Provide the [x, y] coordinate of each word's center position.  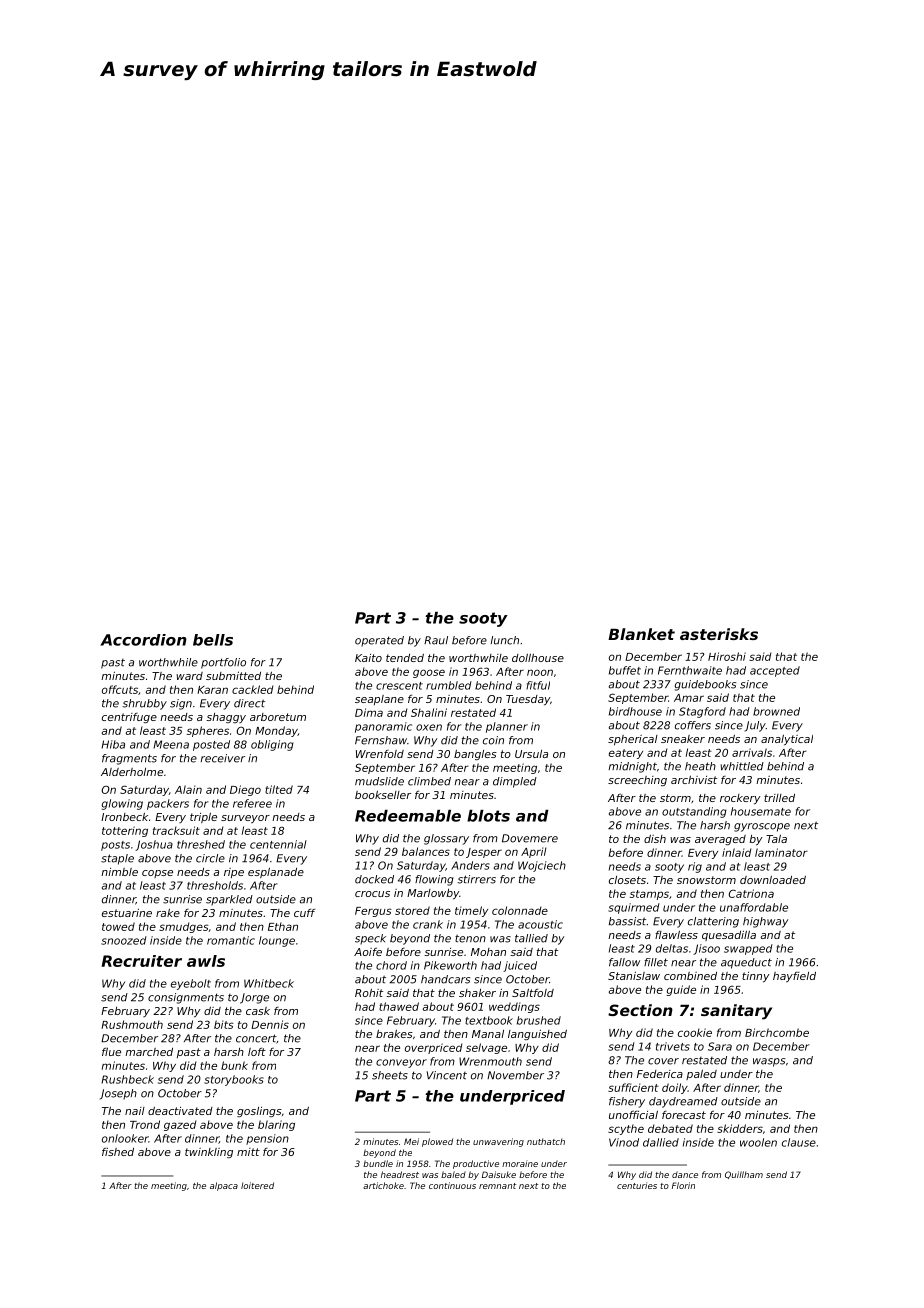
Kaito [368, 658]
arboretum [278, 717]
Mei [411, 1141]
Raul [436, 640]
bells [213, 640]
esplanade [276, 872]
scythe [626, 1129]
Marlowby [433, 894]
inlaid [736, 852]
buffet [625, 670]
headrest [400, 1174]
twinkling [209, 1153]
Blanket [641, 634]
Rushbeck [127, 1079]
